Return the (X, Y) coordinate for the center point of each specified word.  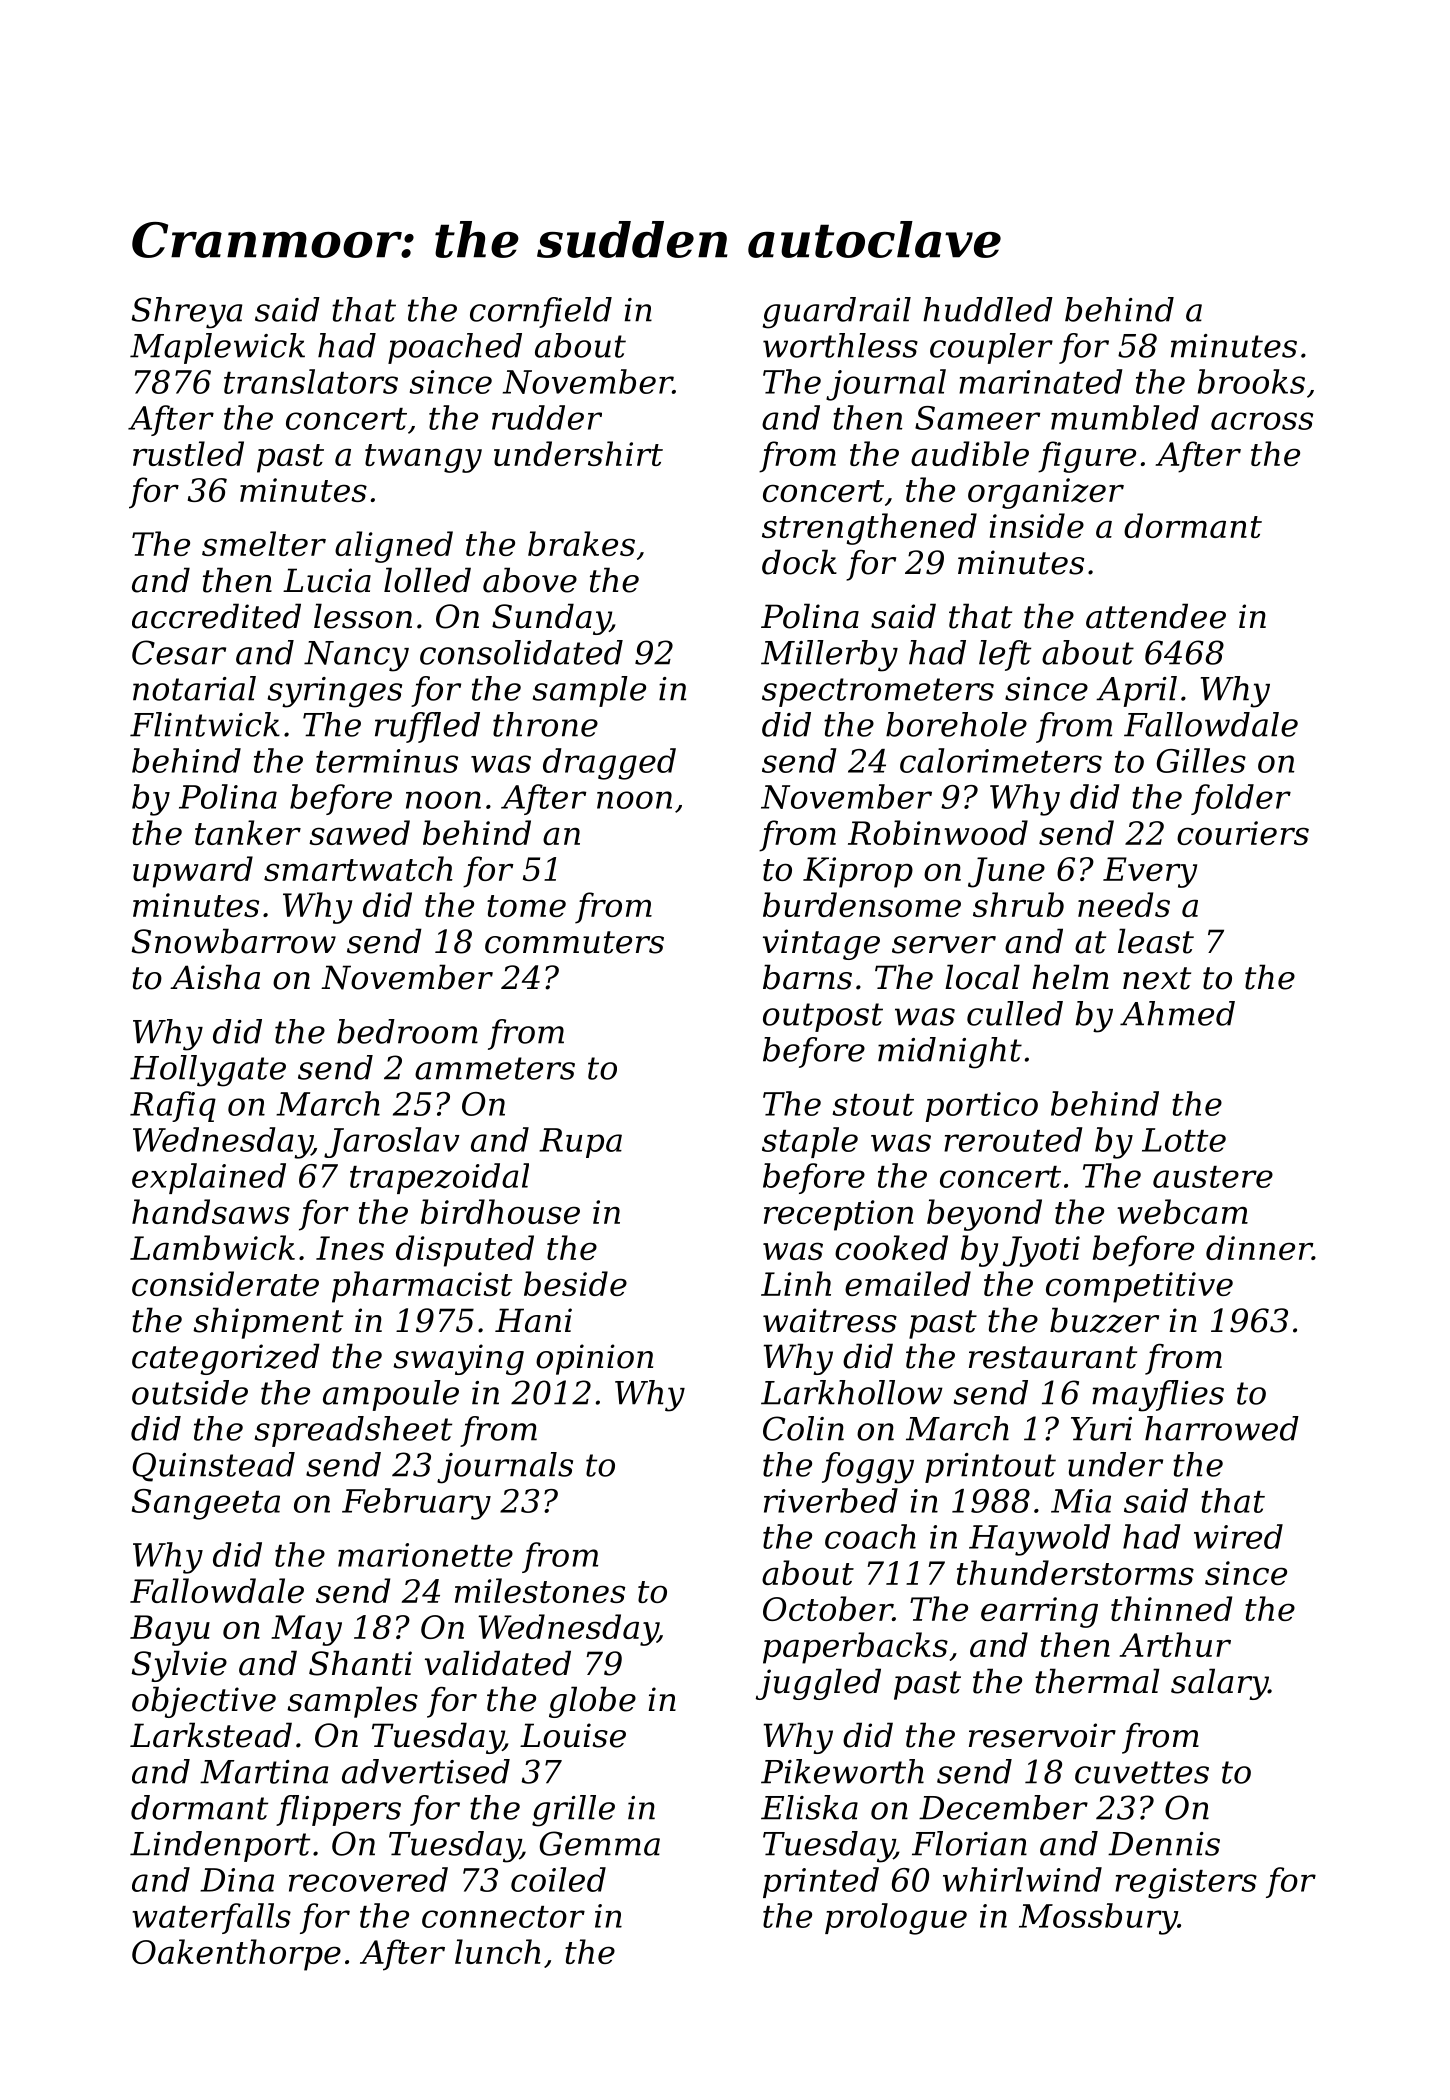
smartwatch (358, 868)
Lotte (1184, 1140)
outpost (823, 1017)
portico (981, 1107)
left (1005, 655)
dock (799, 562)
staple (810, 1142)
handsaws (211, 1211)
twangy (423, 458)
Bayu (170, 1630)
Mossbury (1098, 1919)
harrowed (1222, 1428)
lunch (498, 1951)
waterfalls (212, 1918)
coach (870, 1536)
